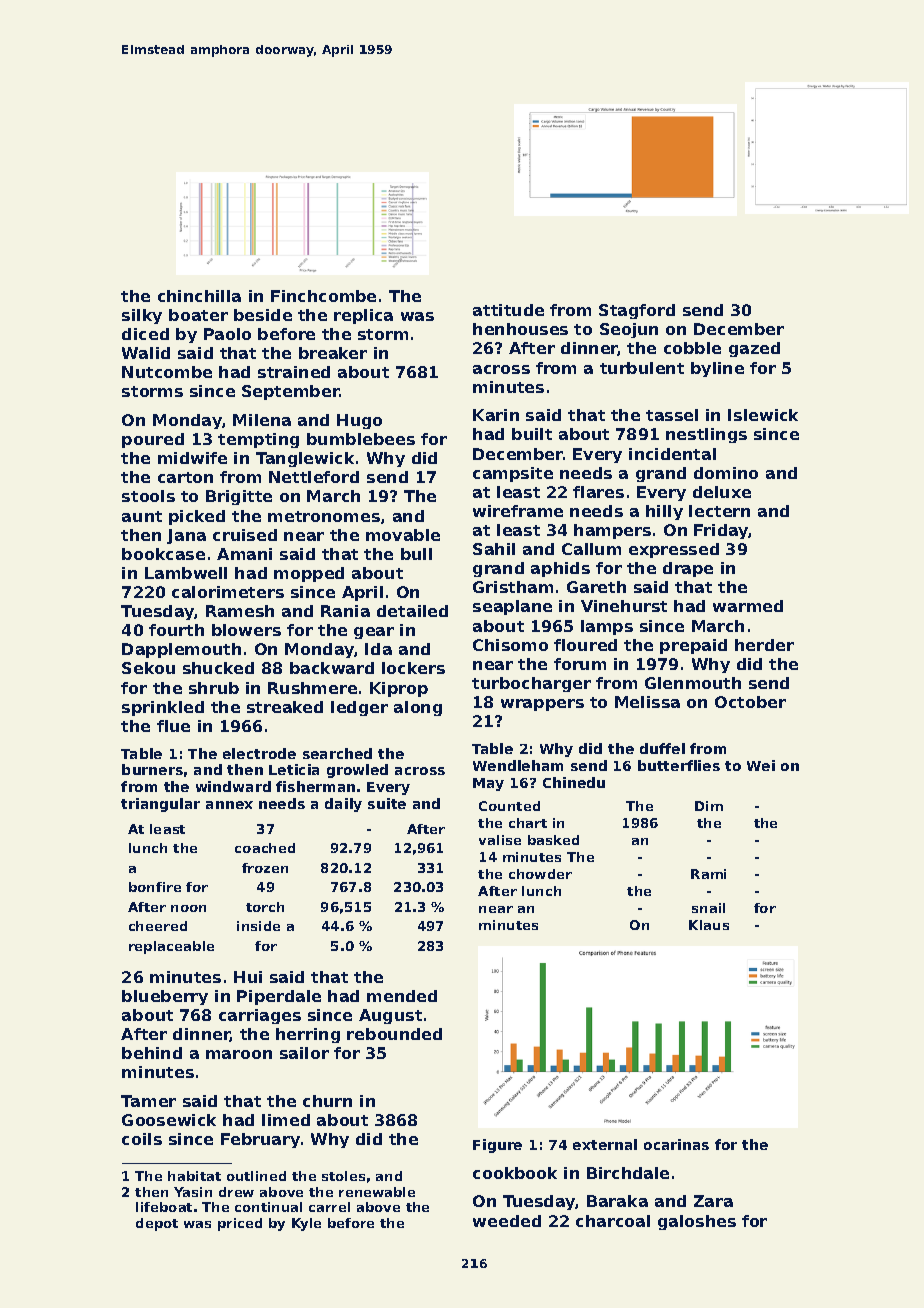 This screenshot has width=924, height=1308. Describe the element at coordinates (245, 535) in the screenshot. I see `cruised` at that location.
